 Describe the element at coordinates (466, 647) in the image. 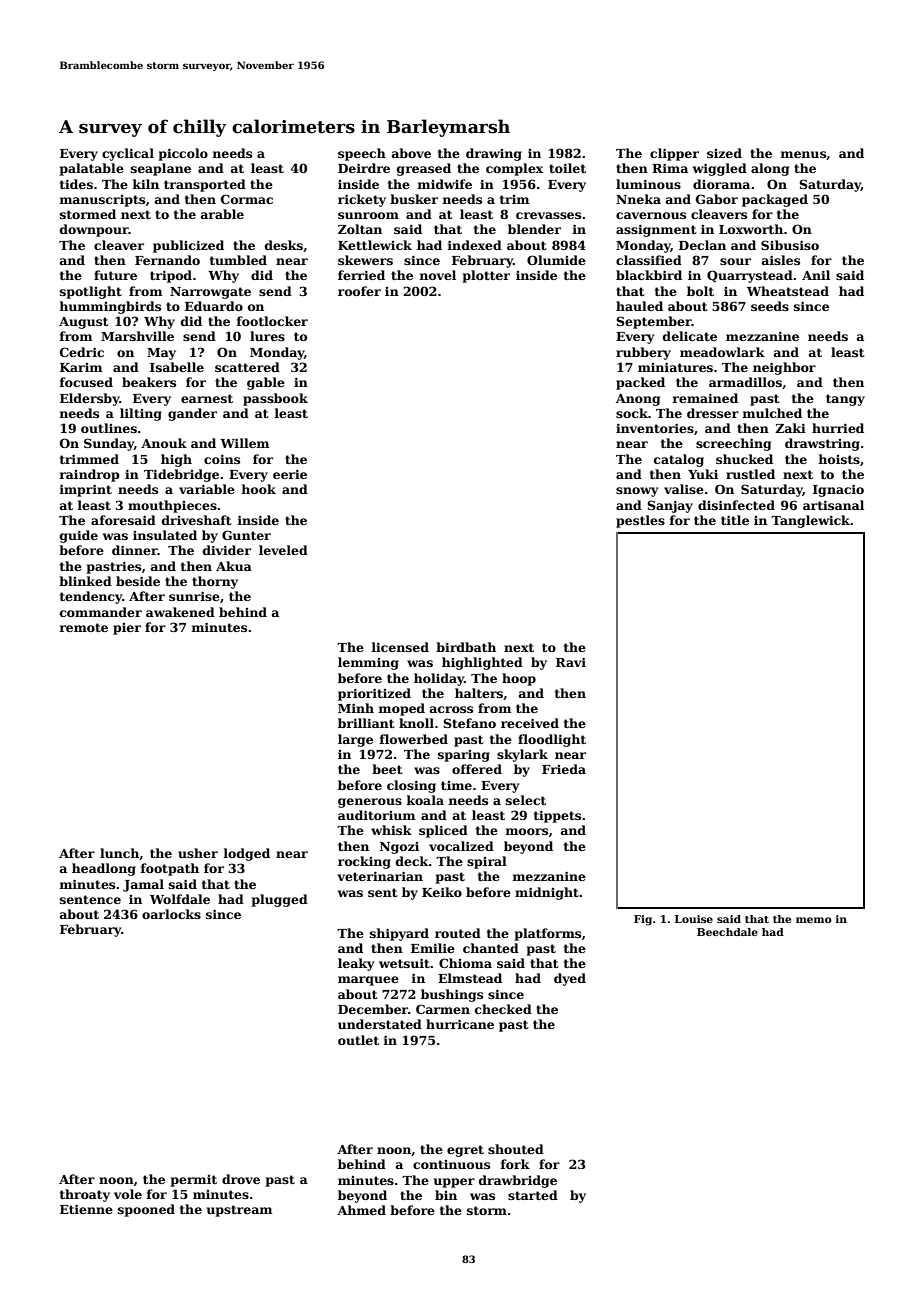

I see `birdbath` at that location.
